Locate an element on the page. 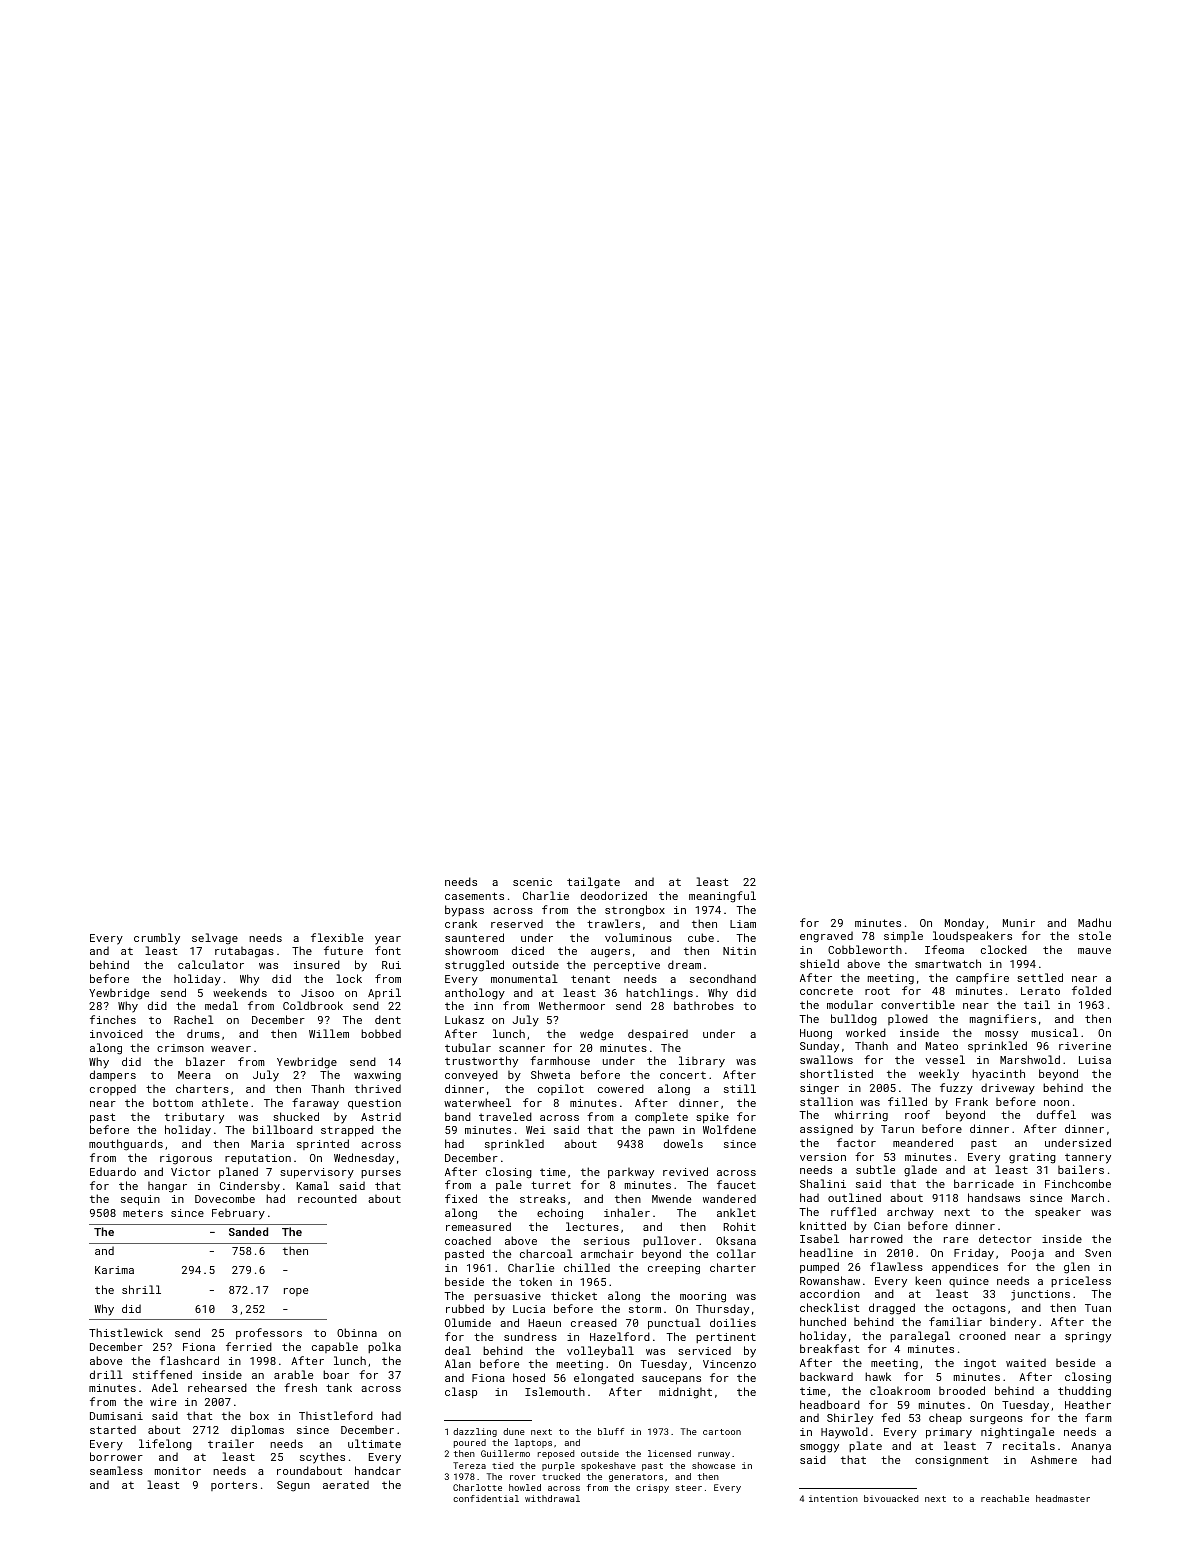 The image size is (1201, 1555). crumbly is located at coordinates (157, 939).
